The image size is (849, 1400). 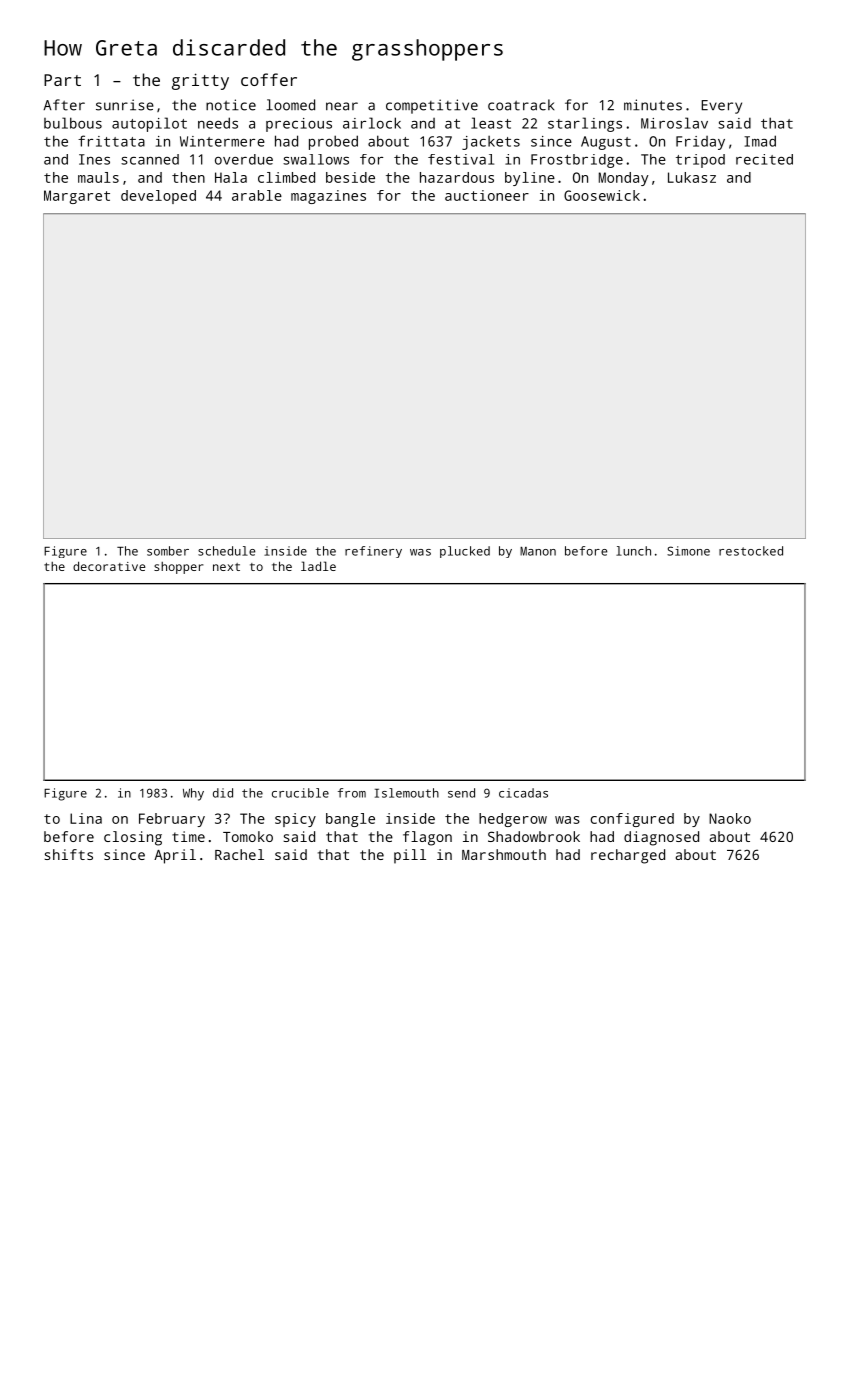 I want to click on hazardous, so click(x=457, y=177).
